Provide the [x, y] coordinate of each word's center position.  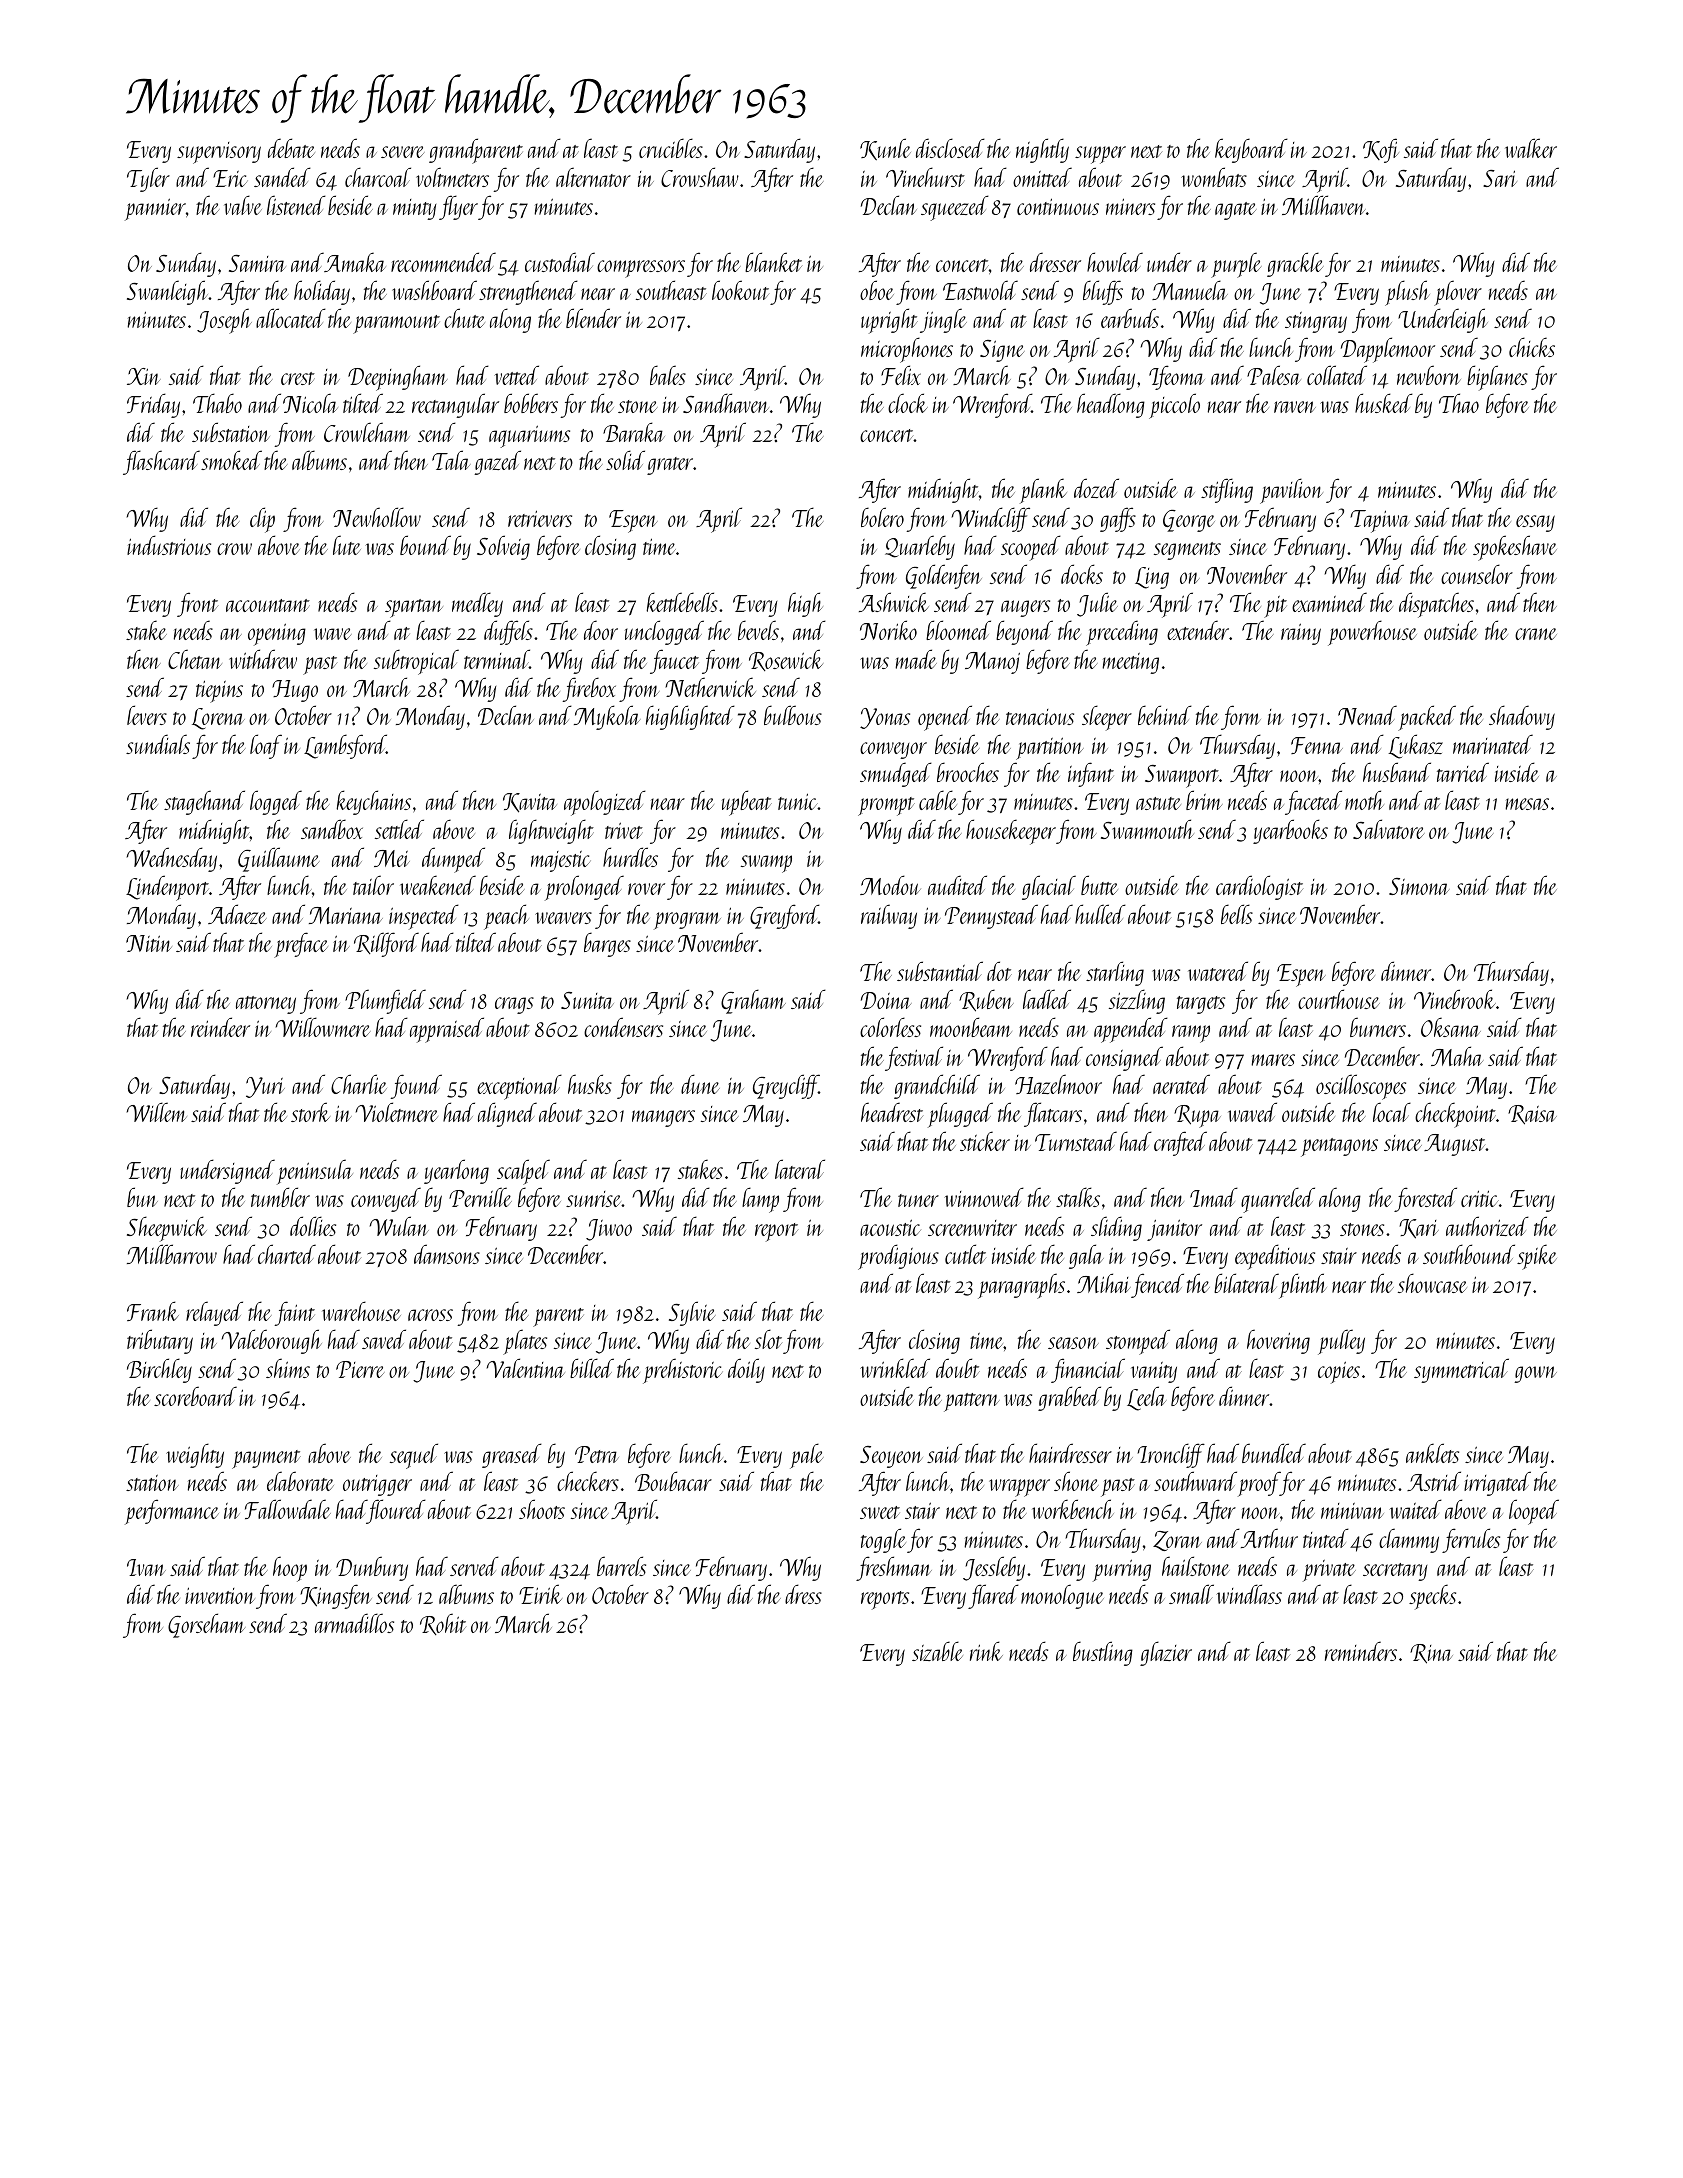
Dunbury [372, 1568]
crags [514, 1005]
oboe [877, 290]
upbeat [747, 803]
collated [1337, 375]
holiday [322, 292]
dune [700, 1084]
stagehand [204, 802]
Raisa [1532, 1115]
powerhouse [1372, 633]
